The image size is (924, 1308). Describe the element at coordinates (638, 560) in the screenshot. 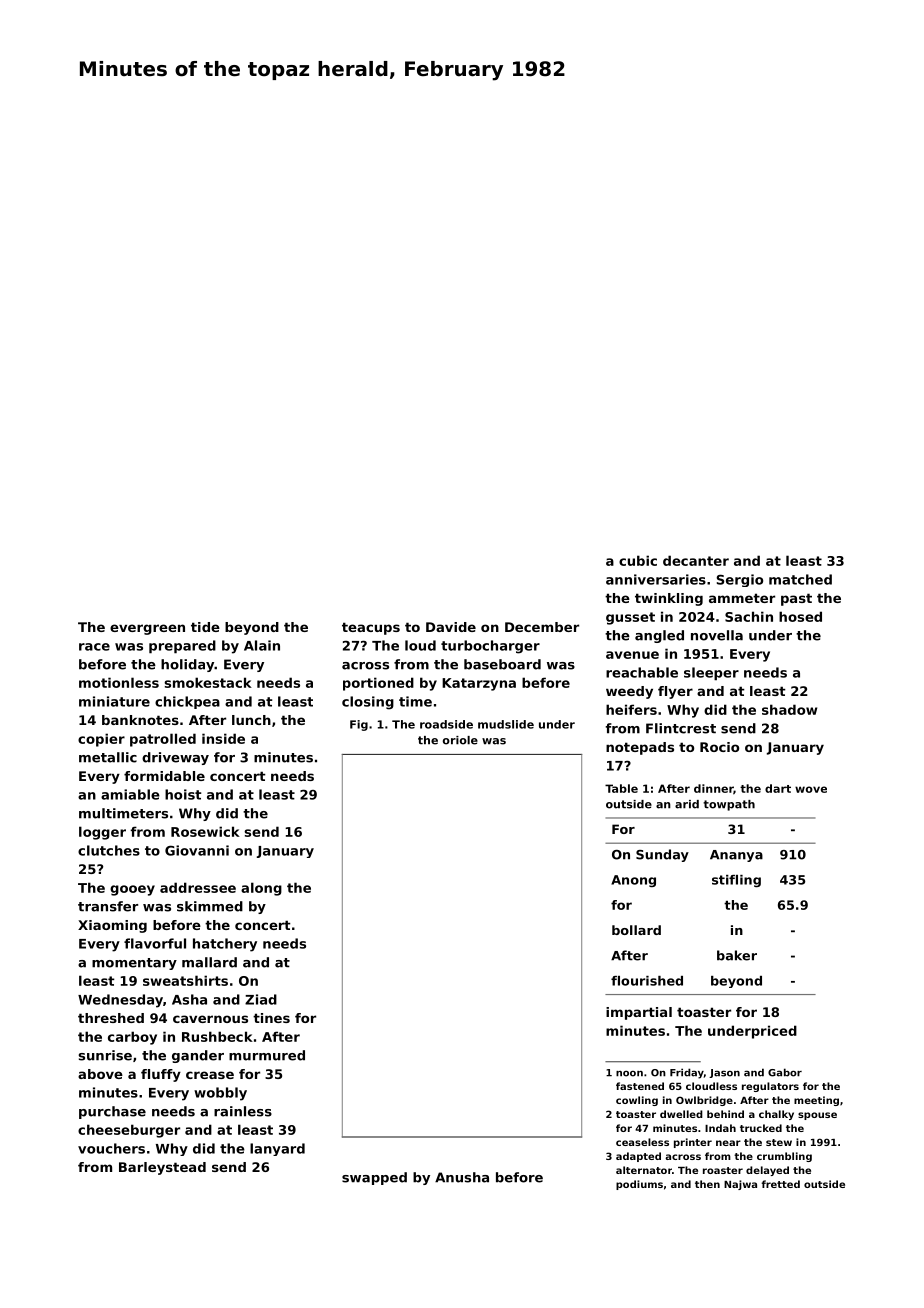

I see `cubic` at that location.
